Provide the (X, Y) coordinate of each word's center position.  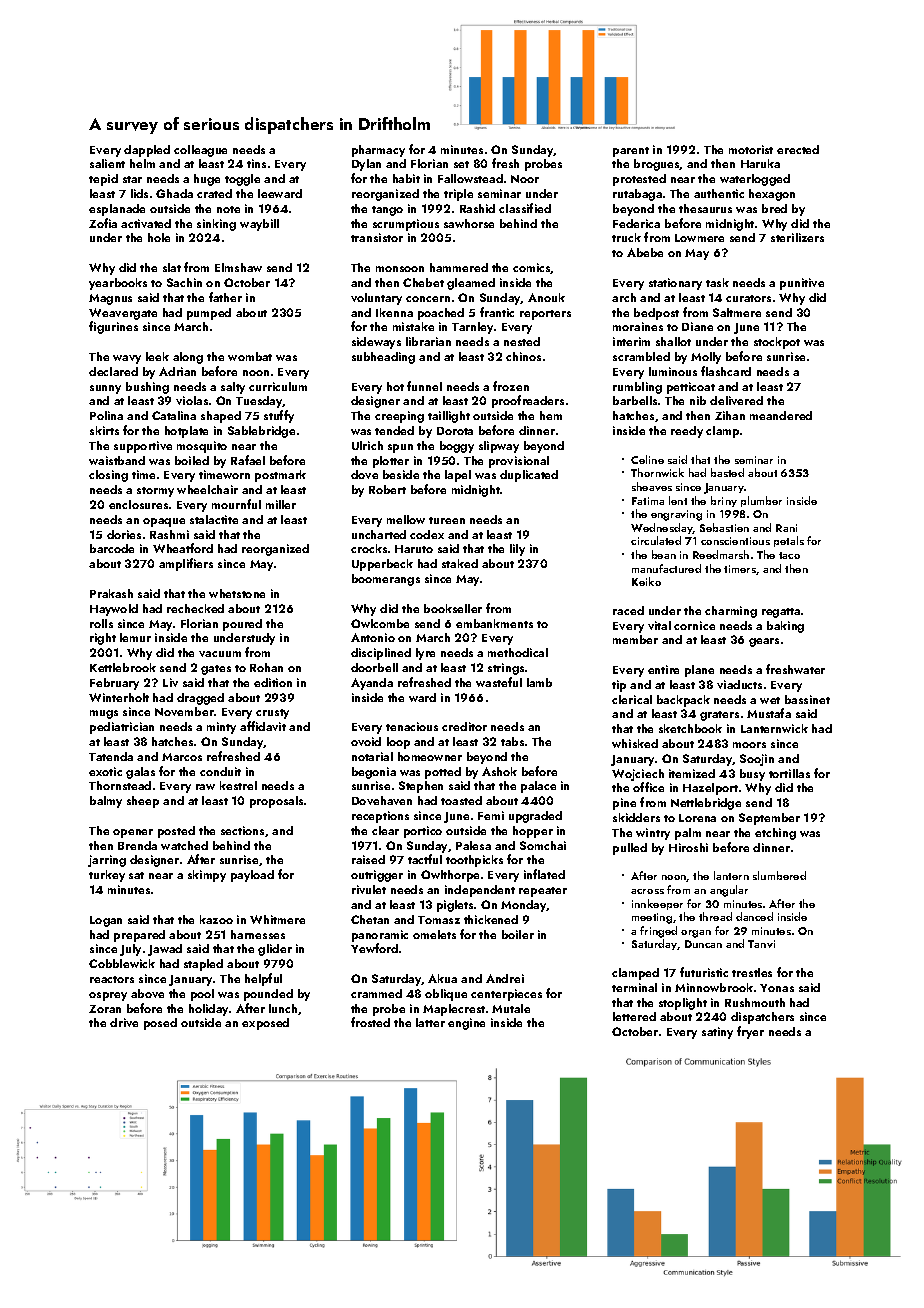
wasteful (499, 682)
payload (252, 876)
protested (639, 180)
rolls (101, 623)
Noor (525, 179)
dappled (147, 151)
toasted (461, 800)
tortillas (789, 773)
